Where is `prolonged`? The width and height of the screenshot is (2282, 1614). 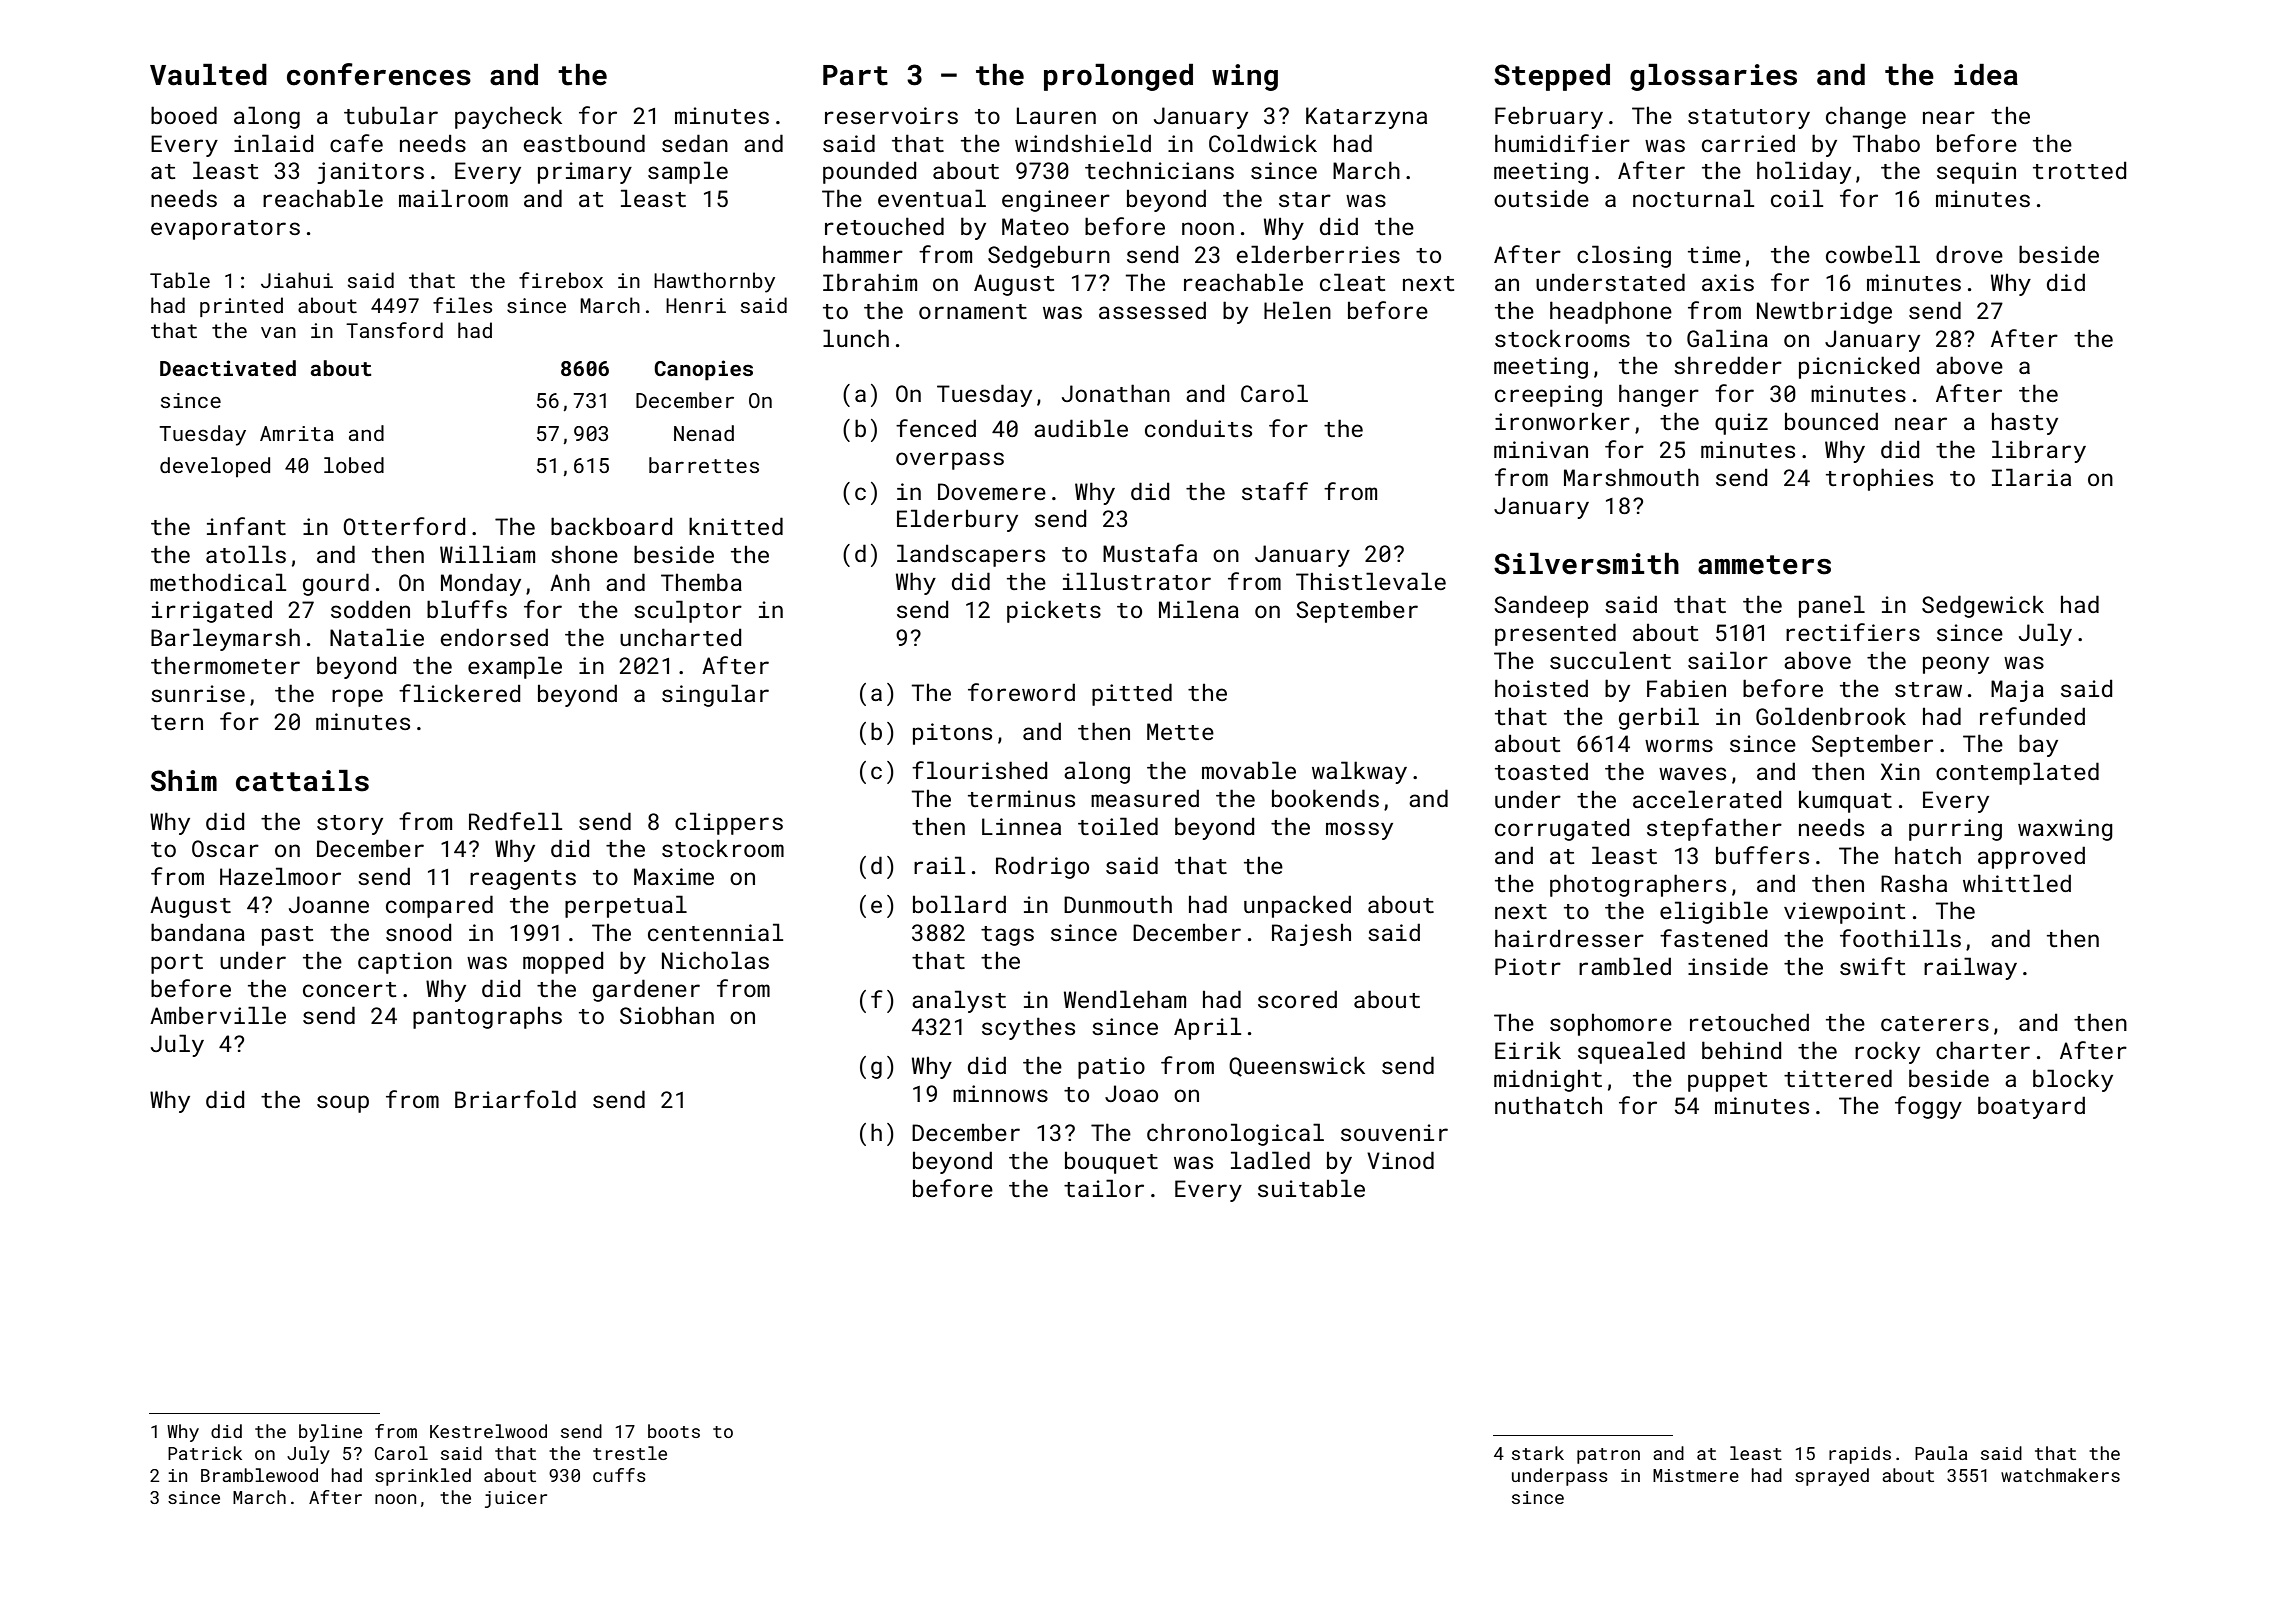 prolonged is located at coordinates (1118, 77).
